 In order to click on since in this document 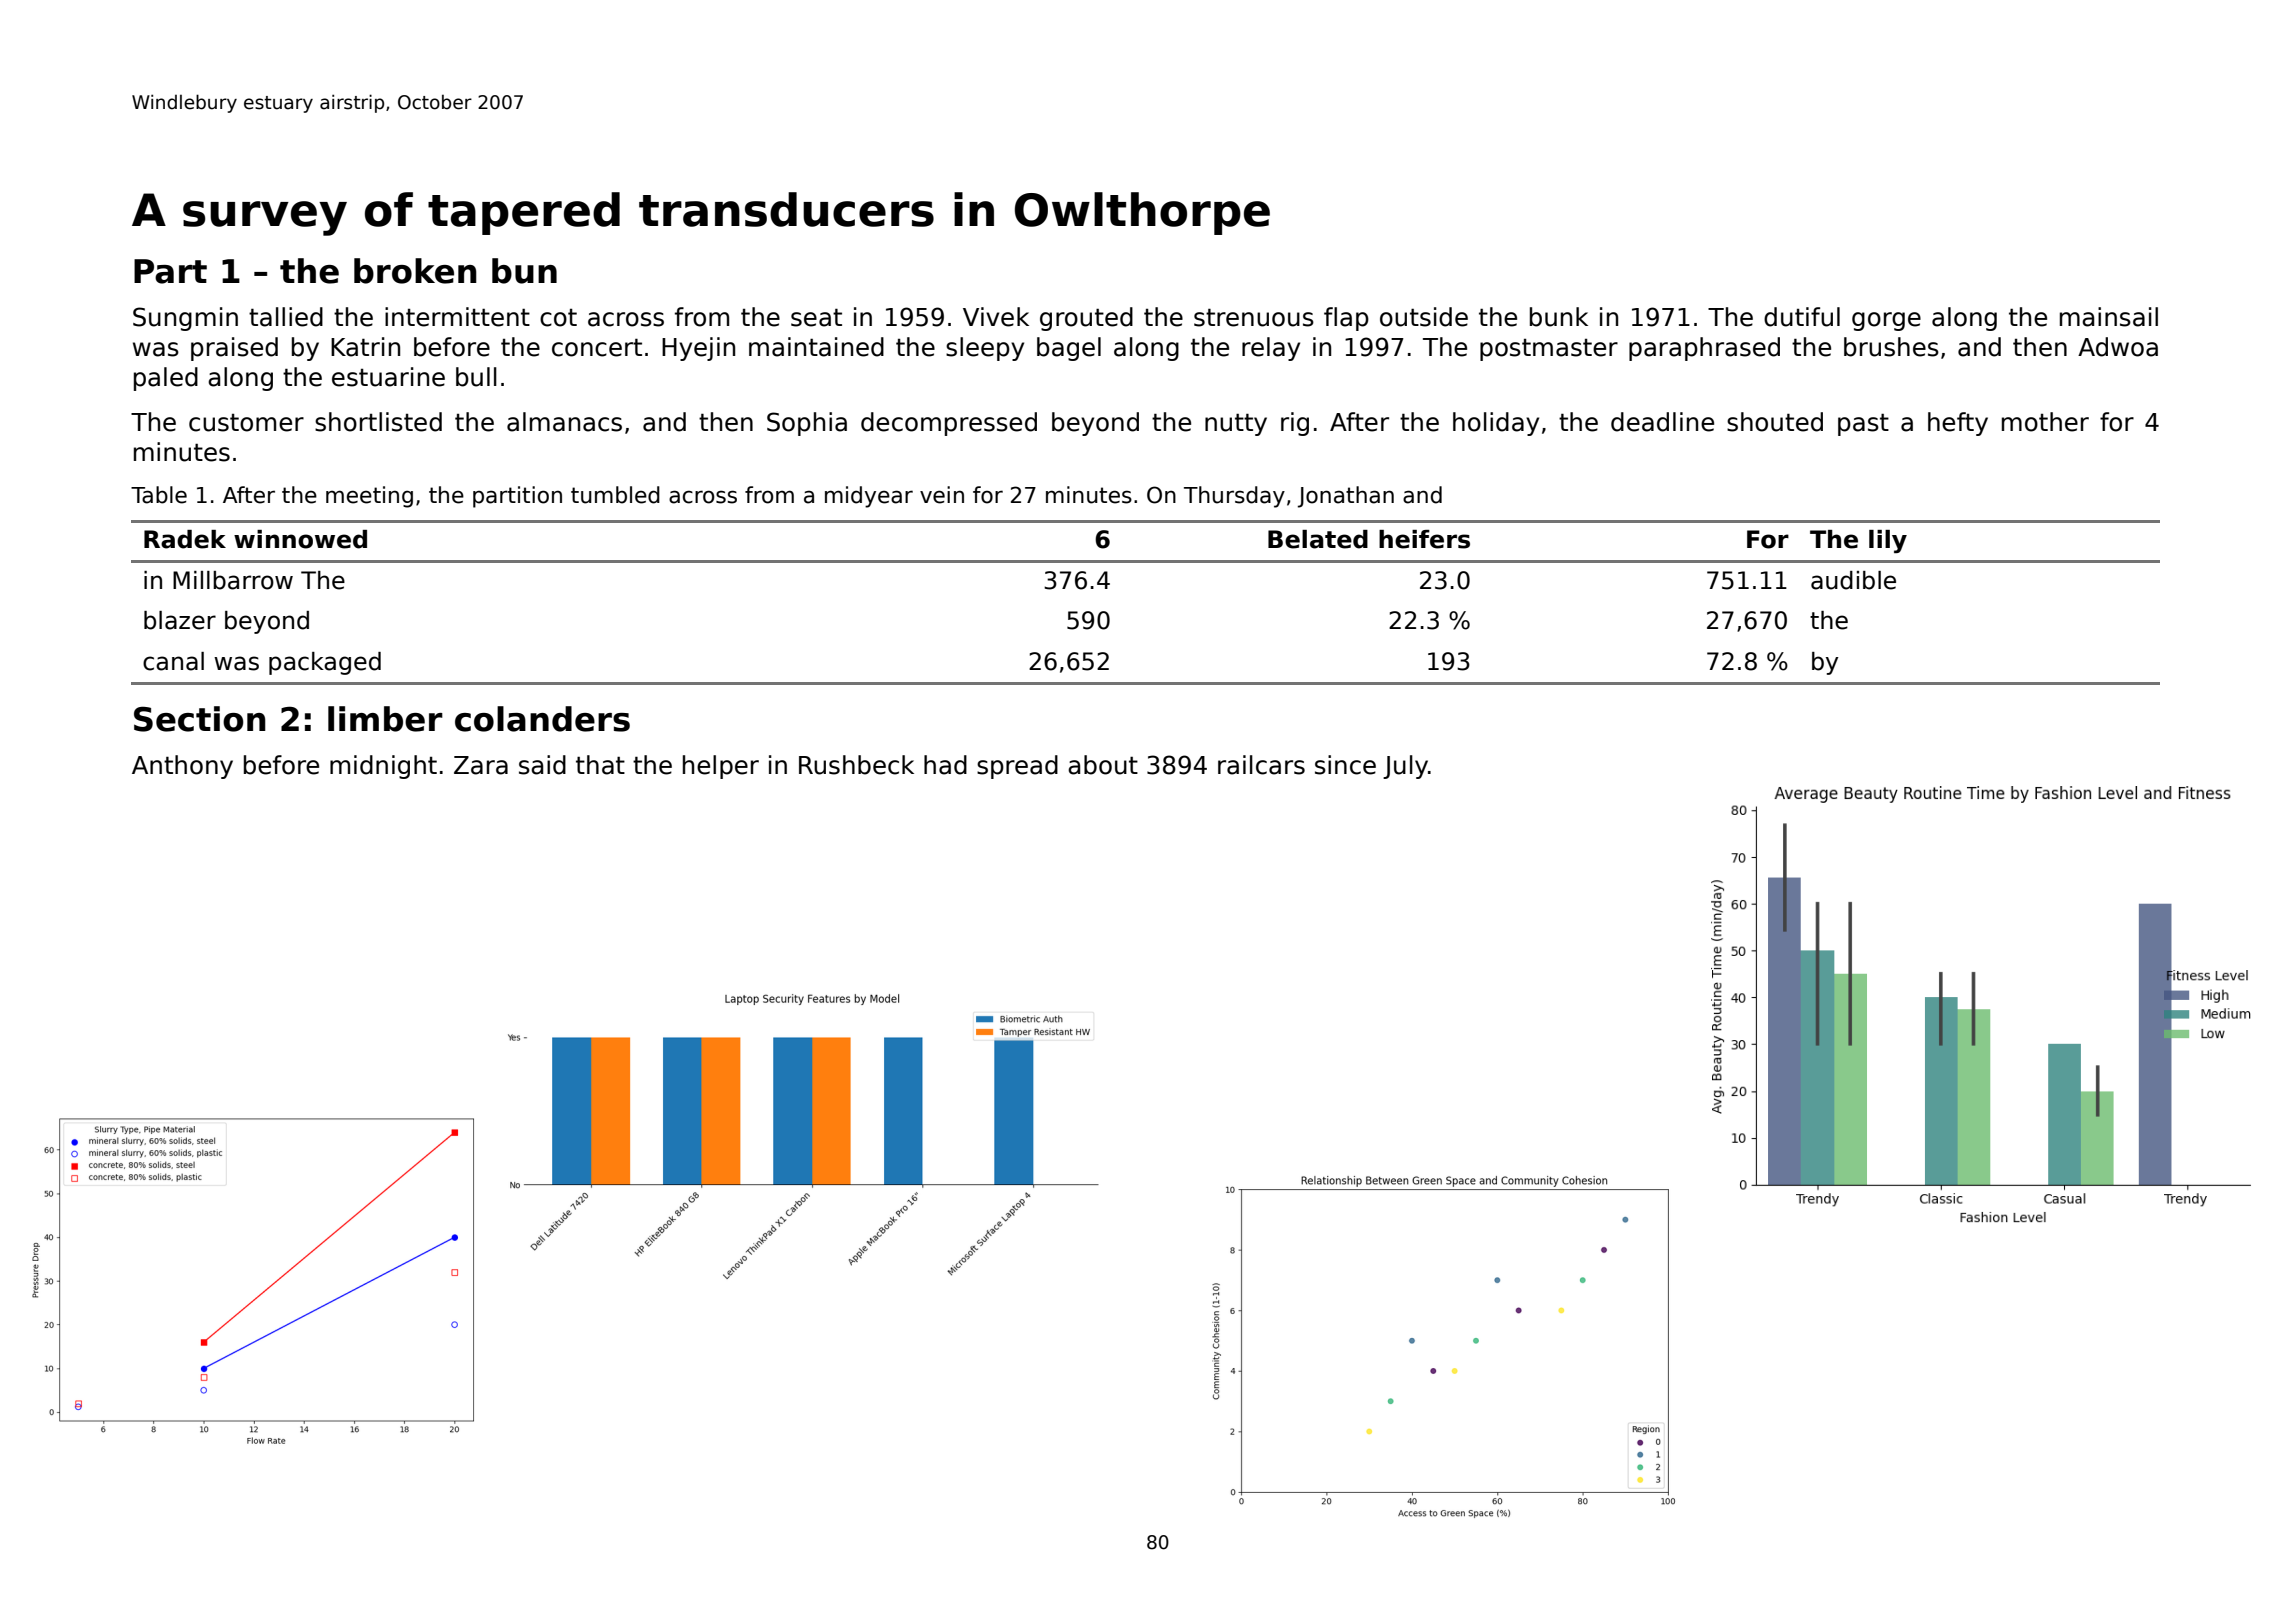, I will do `click(1345, 765)`.
